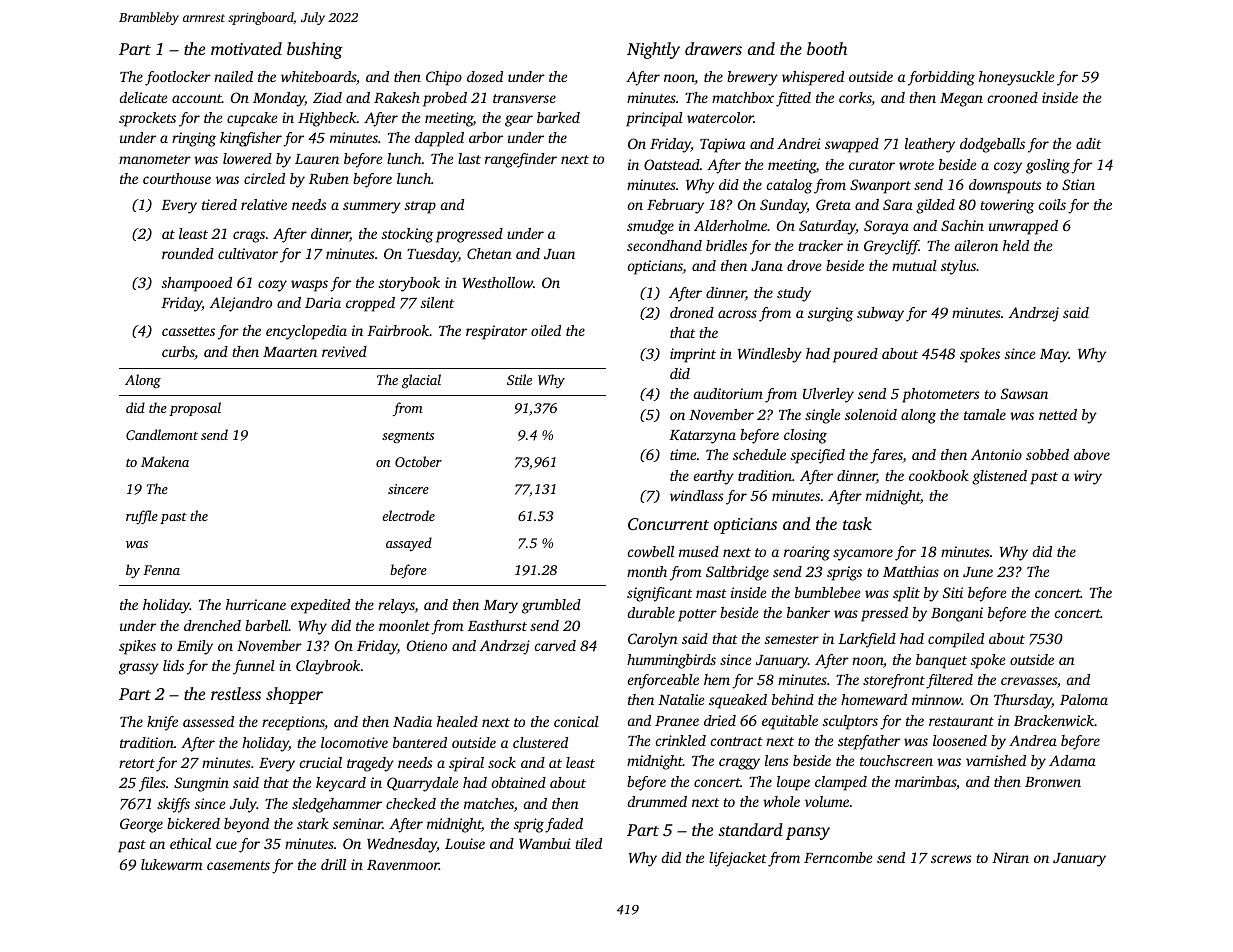 The height and width of the page is (952, 1233). Describe the element at coordinates (1048, 166) in the page. I see `gosling` at that location.
